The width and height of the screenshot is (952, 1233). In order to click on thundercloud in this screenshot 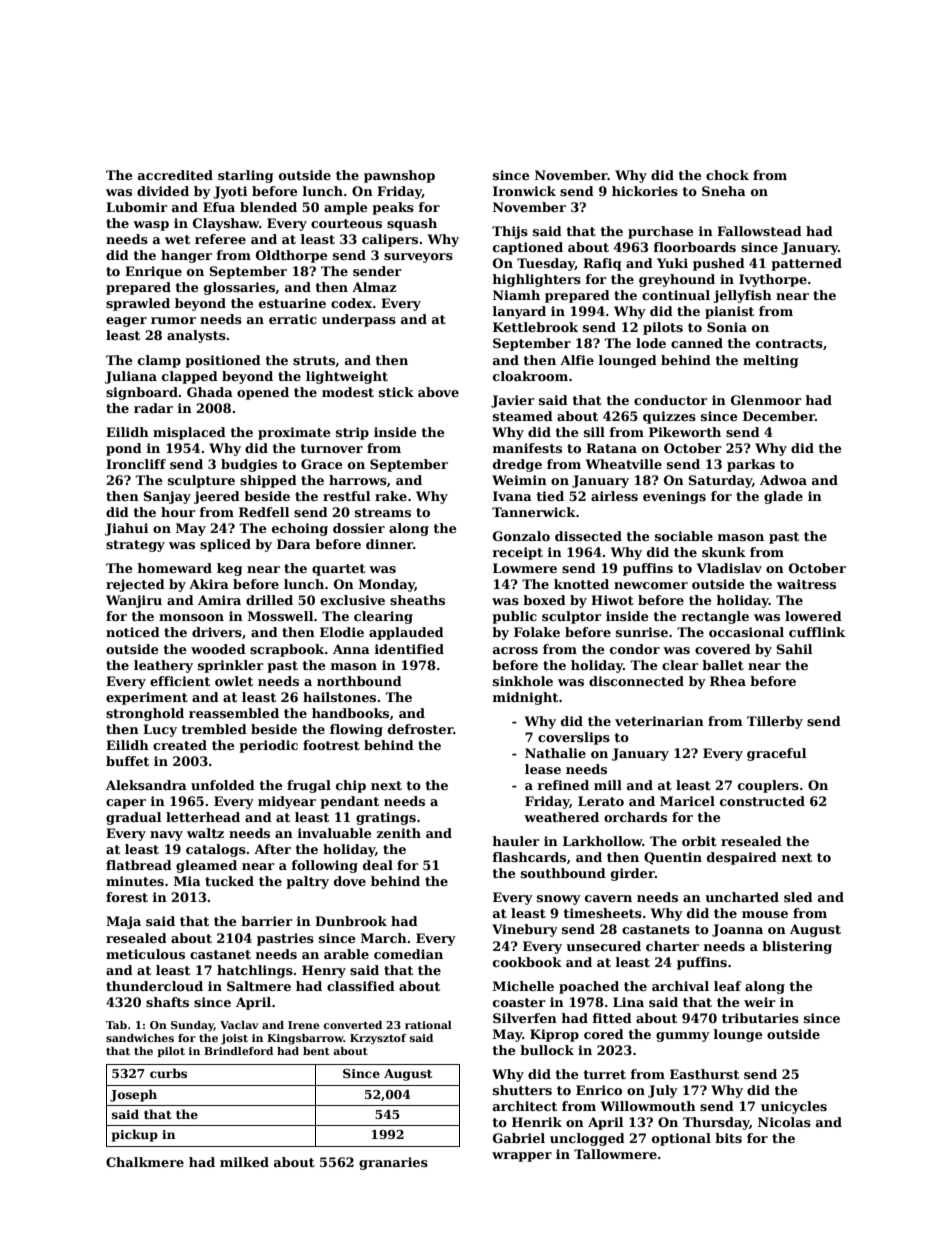, I will do `click(154, 986)`.
